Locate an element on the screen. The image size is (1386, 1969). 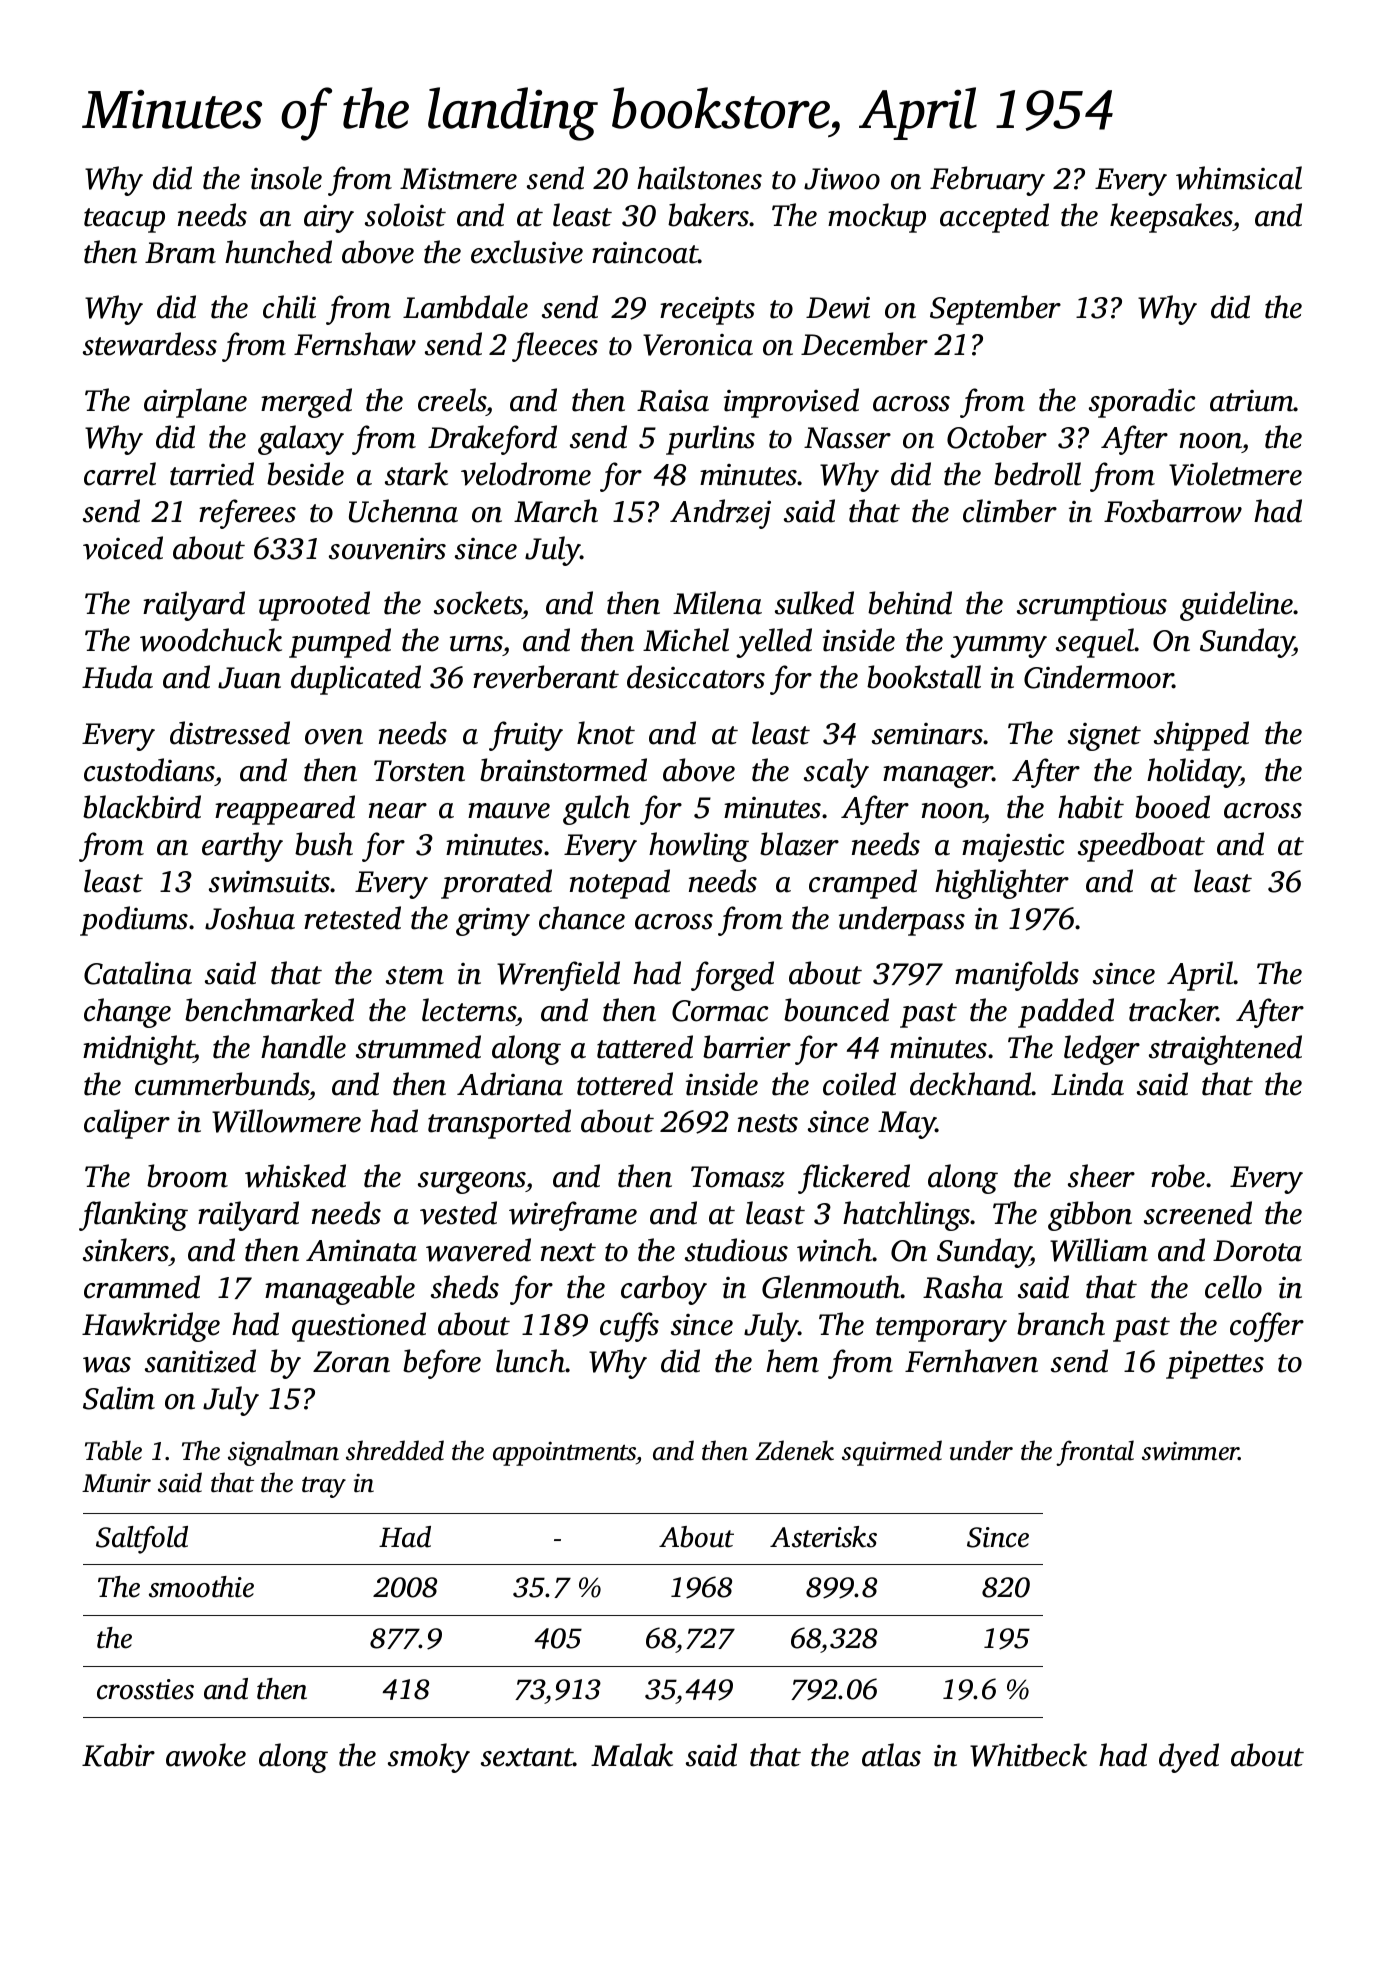
February is located at coordinates (987, 181).
